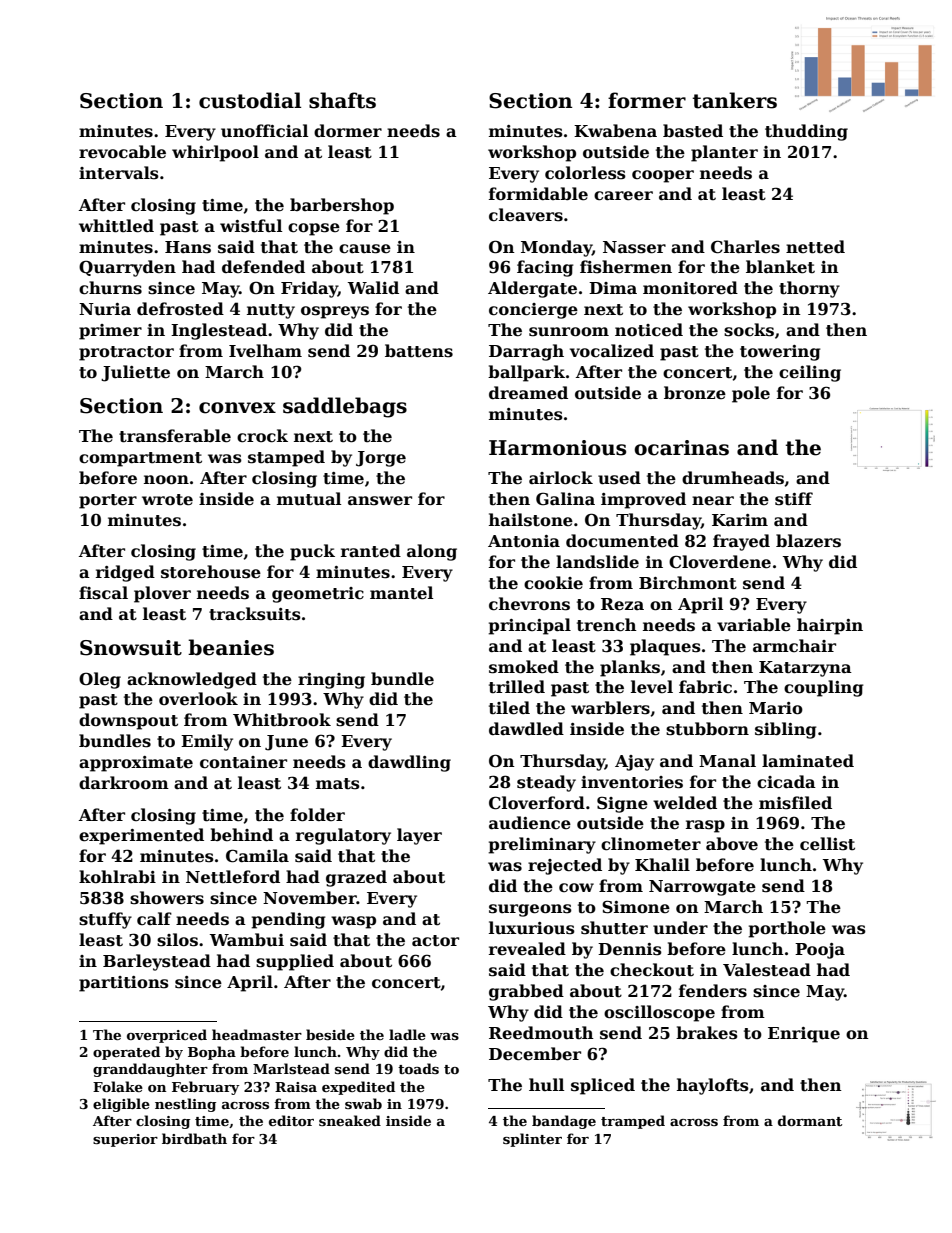 Image resolution: width=952 pixels, height=1233 pixels. Describe the element at coordinates (264, 131) in the image. I see `unofficial` at that location.
